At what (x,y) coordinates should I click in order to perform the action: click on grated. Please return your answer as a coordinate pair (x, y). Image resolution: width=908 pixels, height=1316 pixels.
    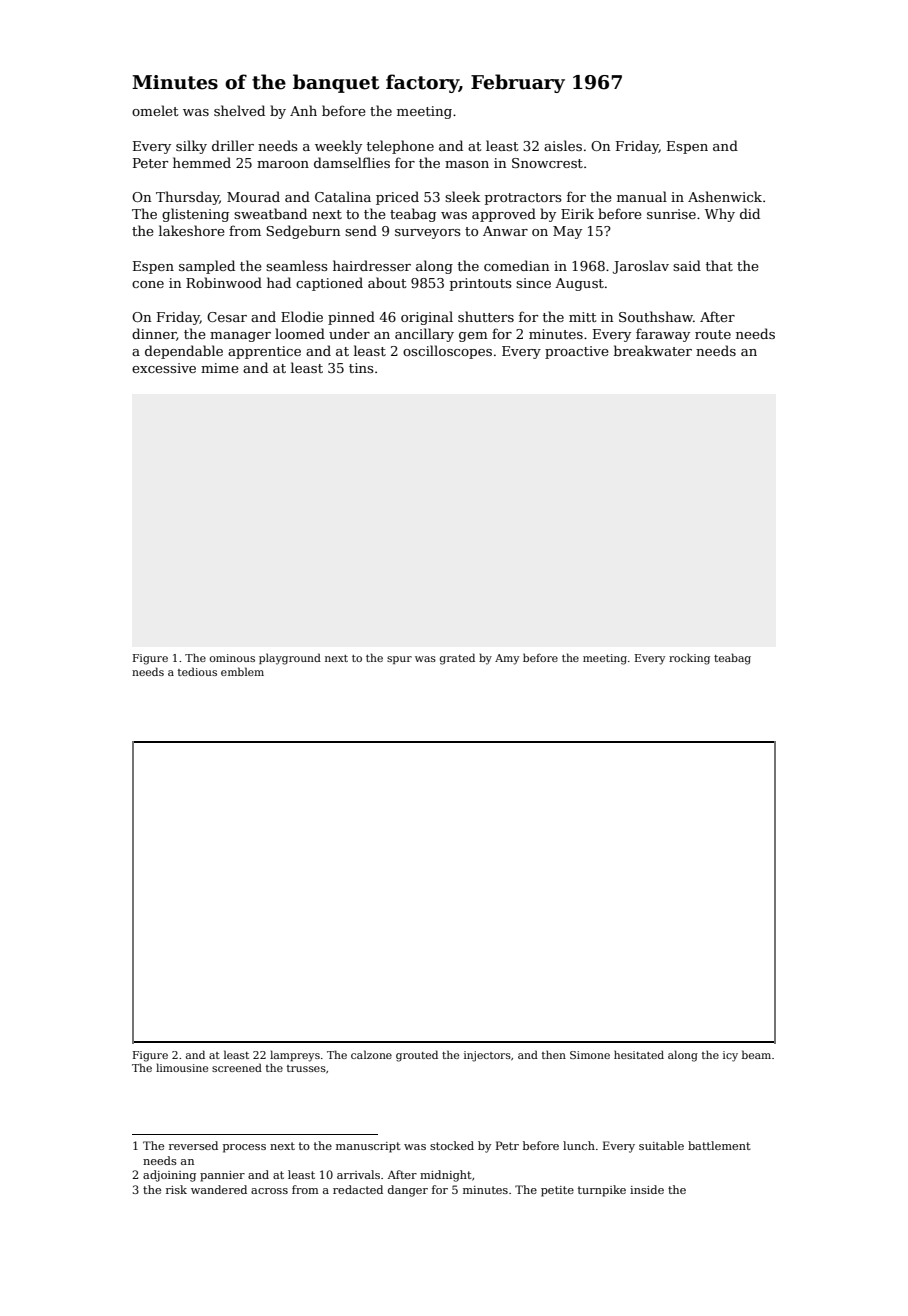
    Looking at the image, I should click on (457, 659).
